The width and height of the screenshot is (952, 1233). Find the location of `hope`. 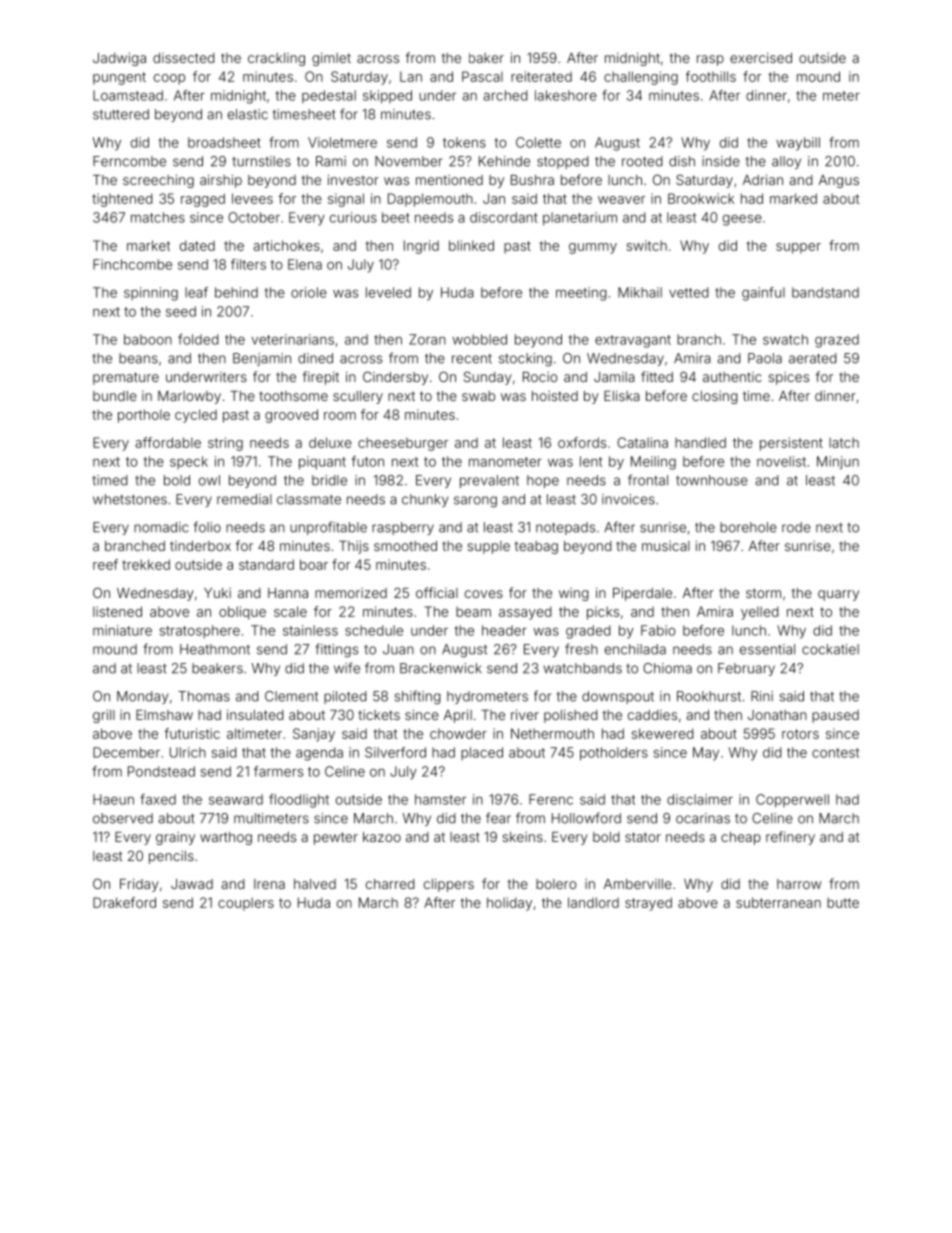

hope is located at coordinates (543, 481).
